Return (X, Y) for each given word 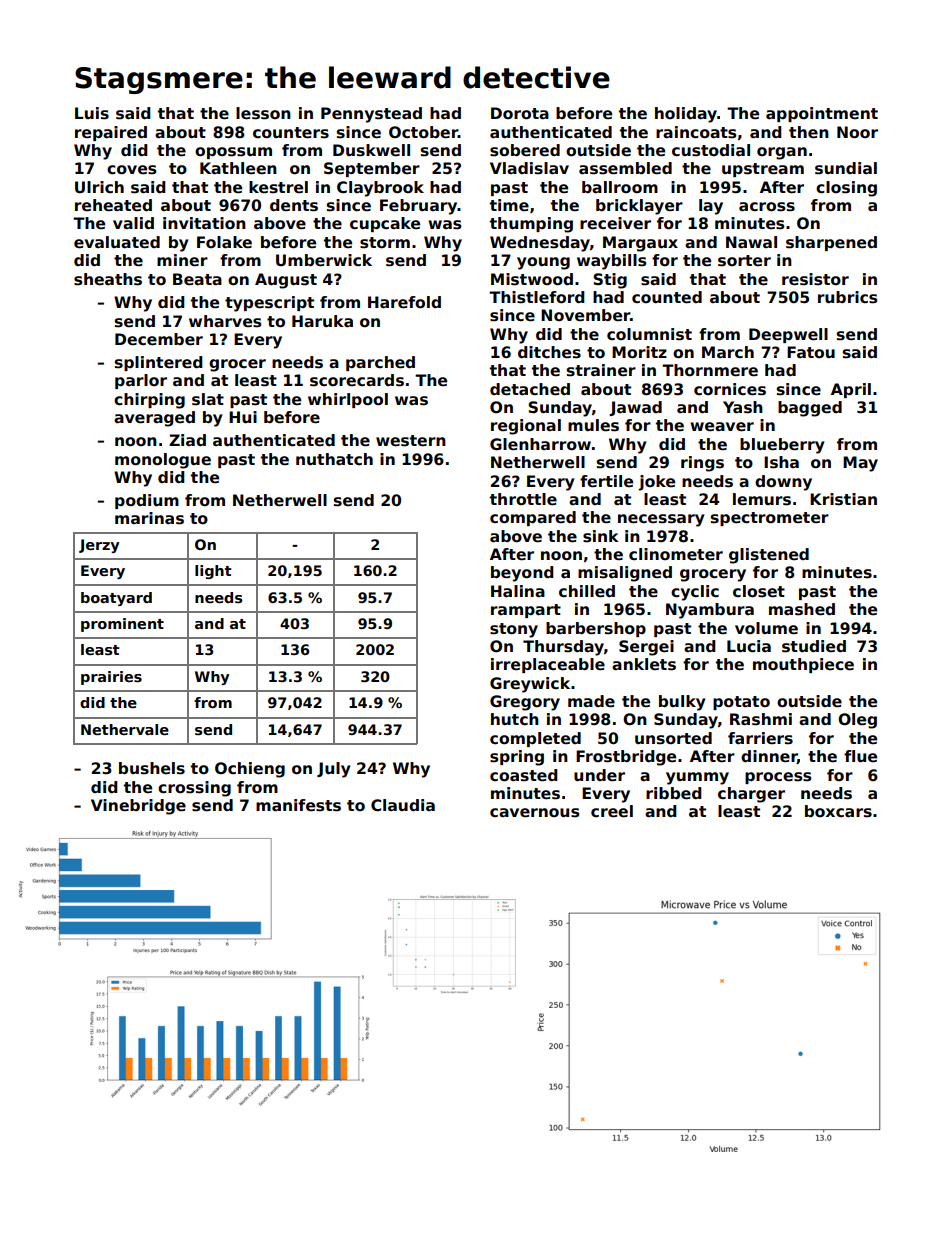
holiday (686, 115)
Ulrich (99, 187)
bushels (152, 768)
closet (759, 591)
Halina (518, 591)
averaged (154, 419)
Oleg (857, 721)
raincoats (696, 132)
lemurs (762, 499)
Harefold (404, 302)
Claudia (403, 805)
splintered (159, 363)
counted (667, 297)
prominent (122, 625)
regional (526, 427)
